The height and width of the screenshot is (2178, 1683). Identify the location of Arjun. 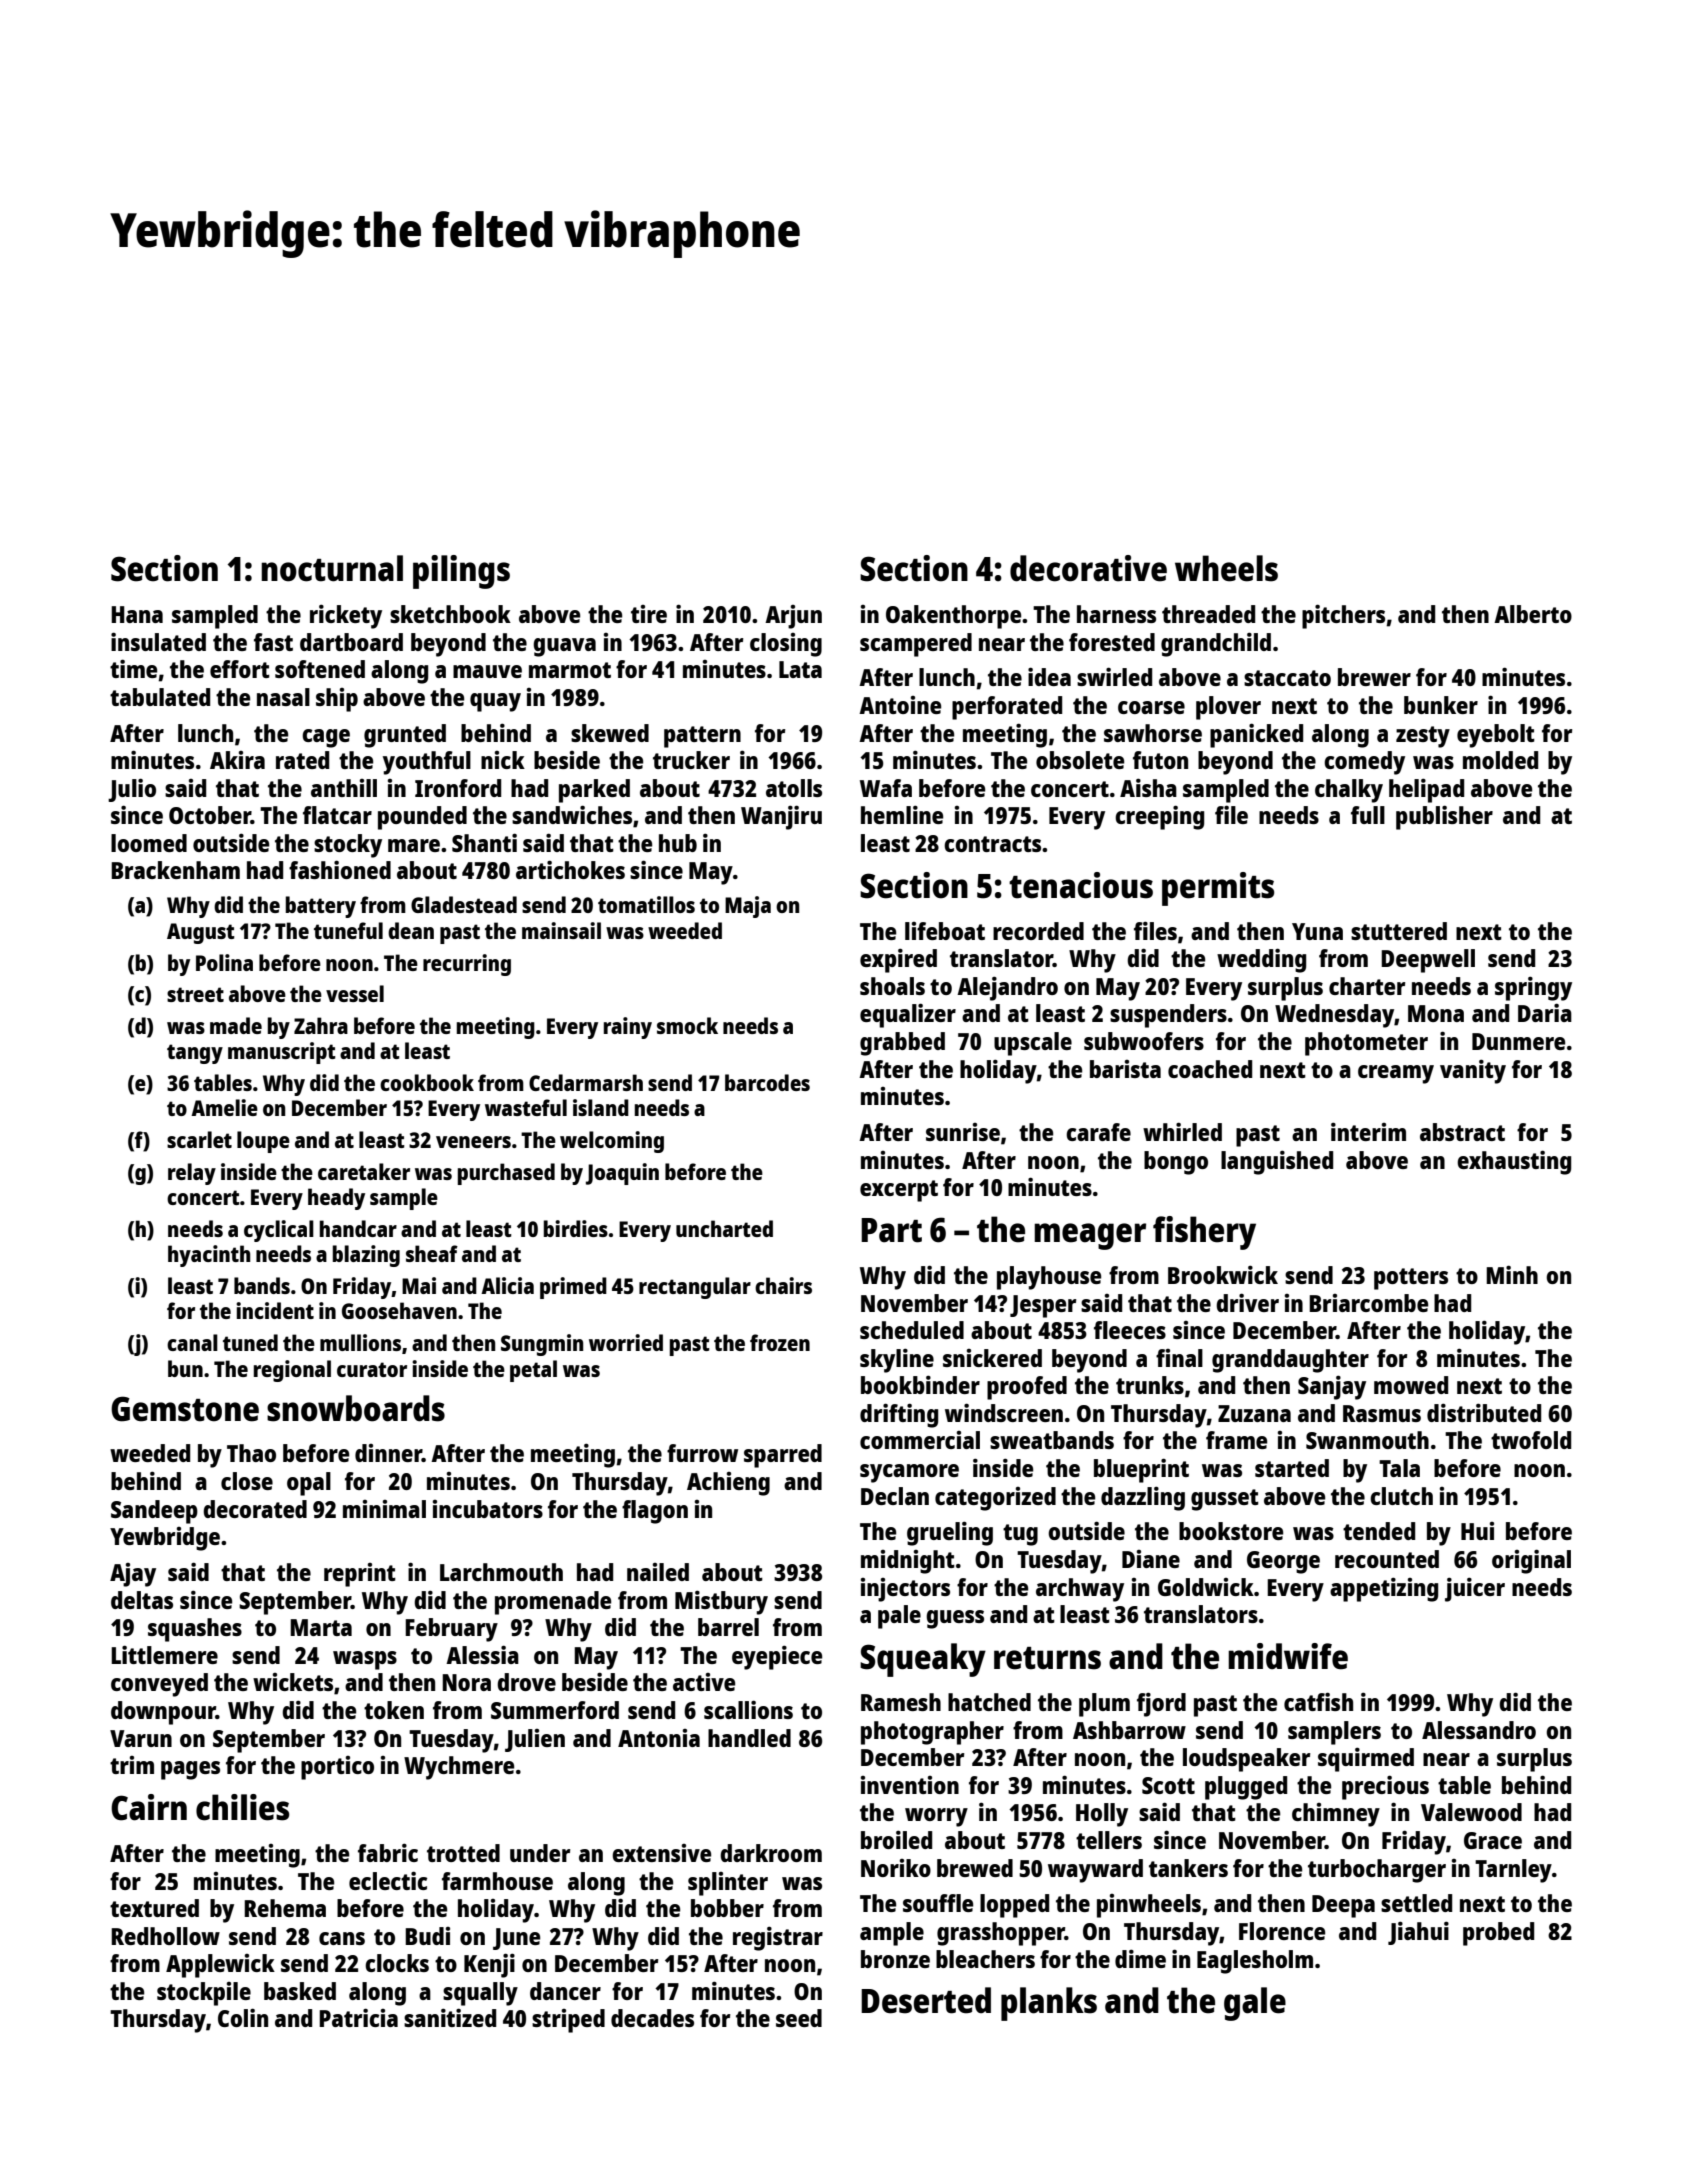
(793, 617).
